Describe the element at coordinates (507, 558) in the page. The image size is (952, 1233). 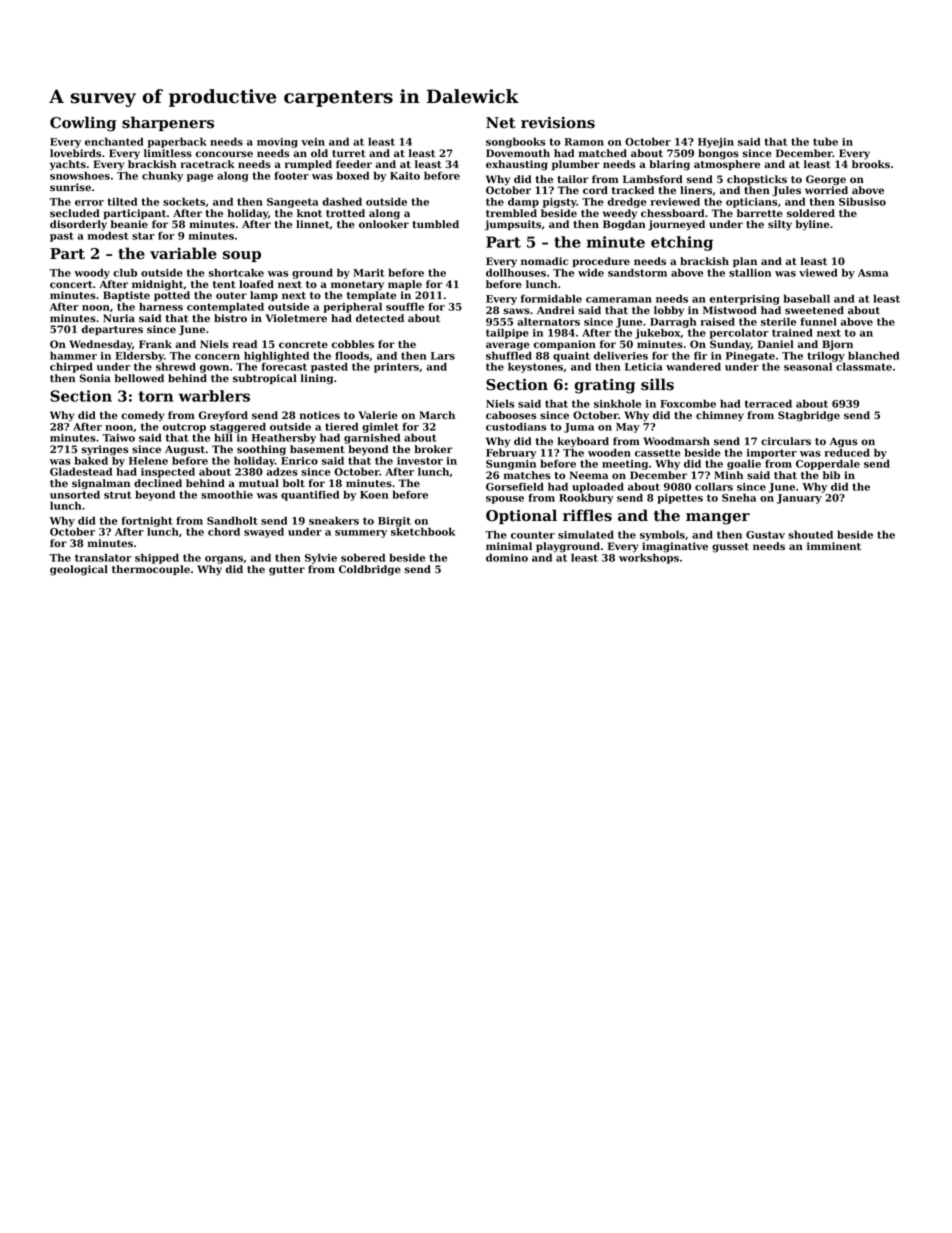
I see `domino` at that location.
